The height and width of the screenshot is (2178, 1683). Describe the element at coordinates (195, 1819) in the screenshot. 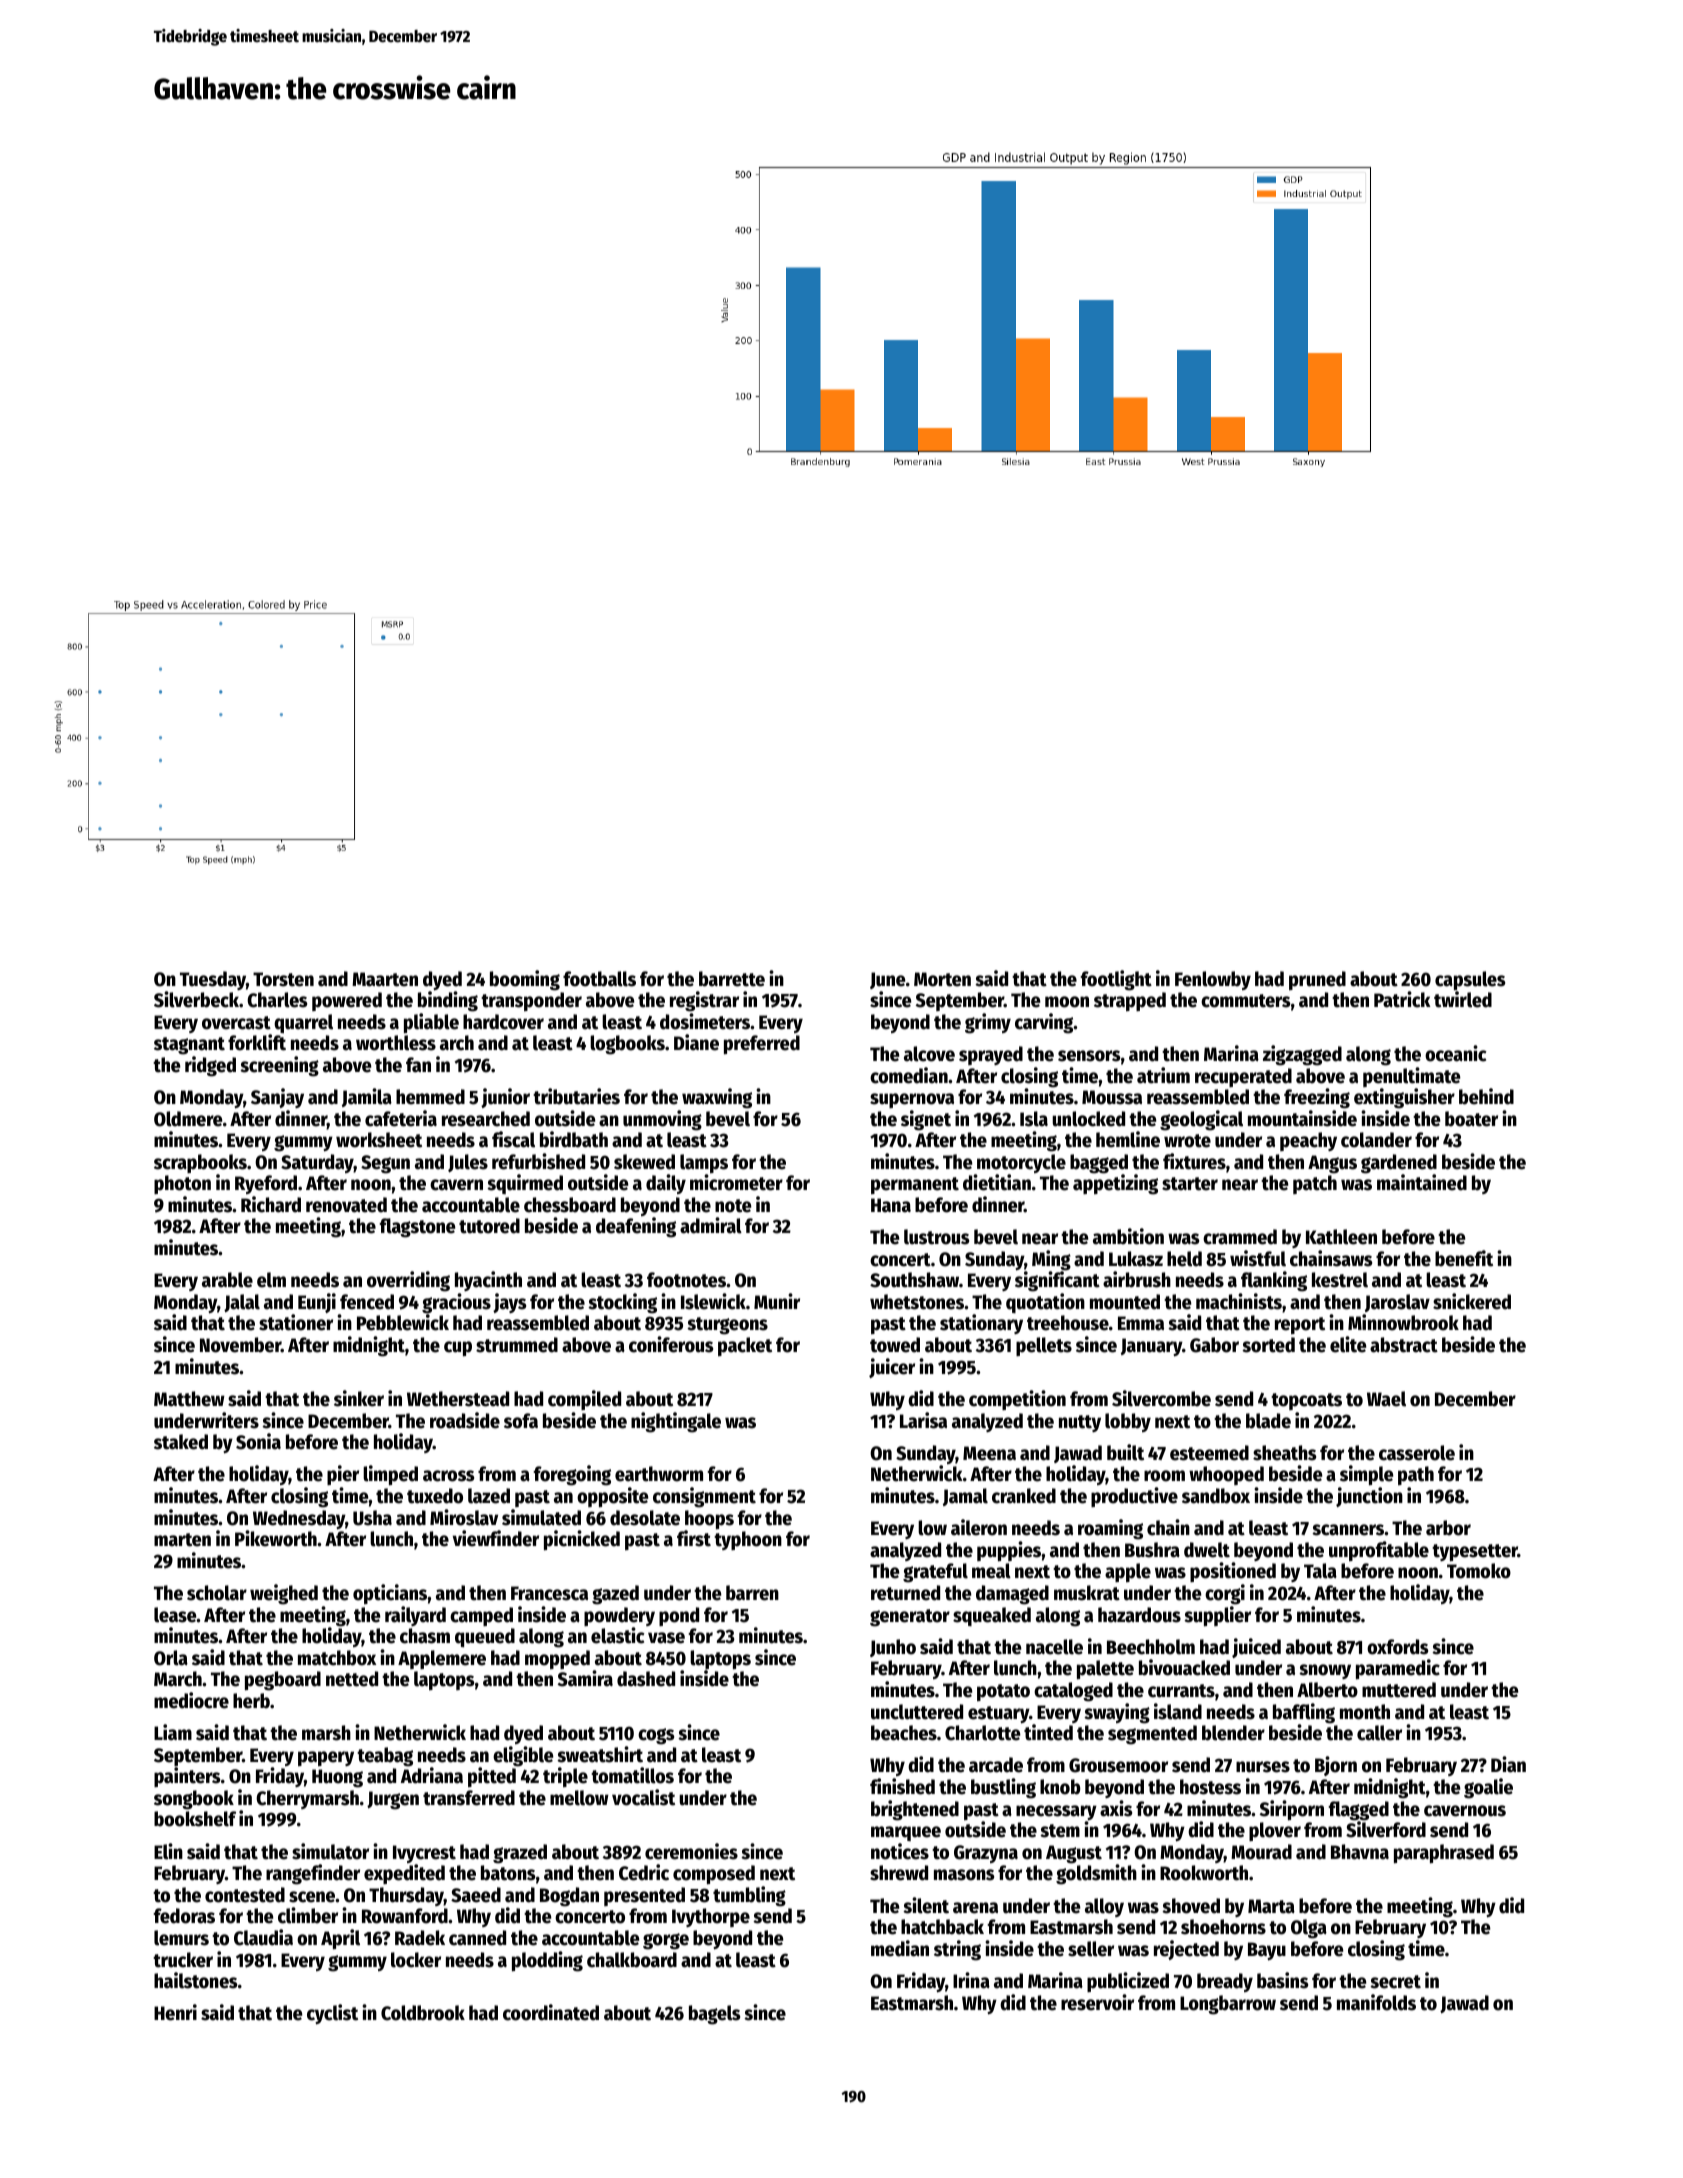

I see `bookshelf` at that location.
